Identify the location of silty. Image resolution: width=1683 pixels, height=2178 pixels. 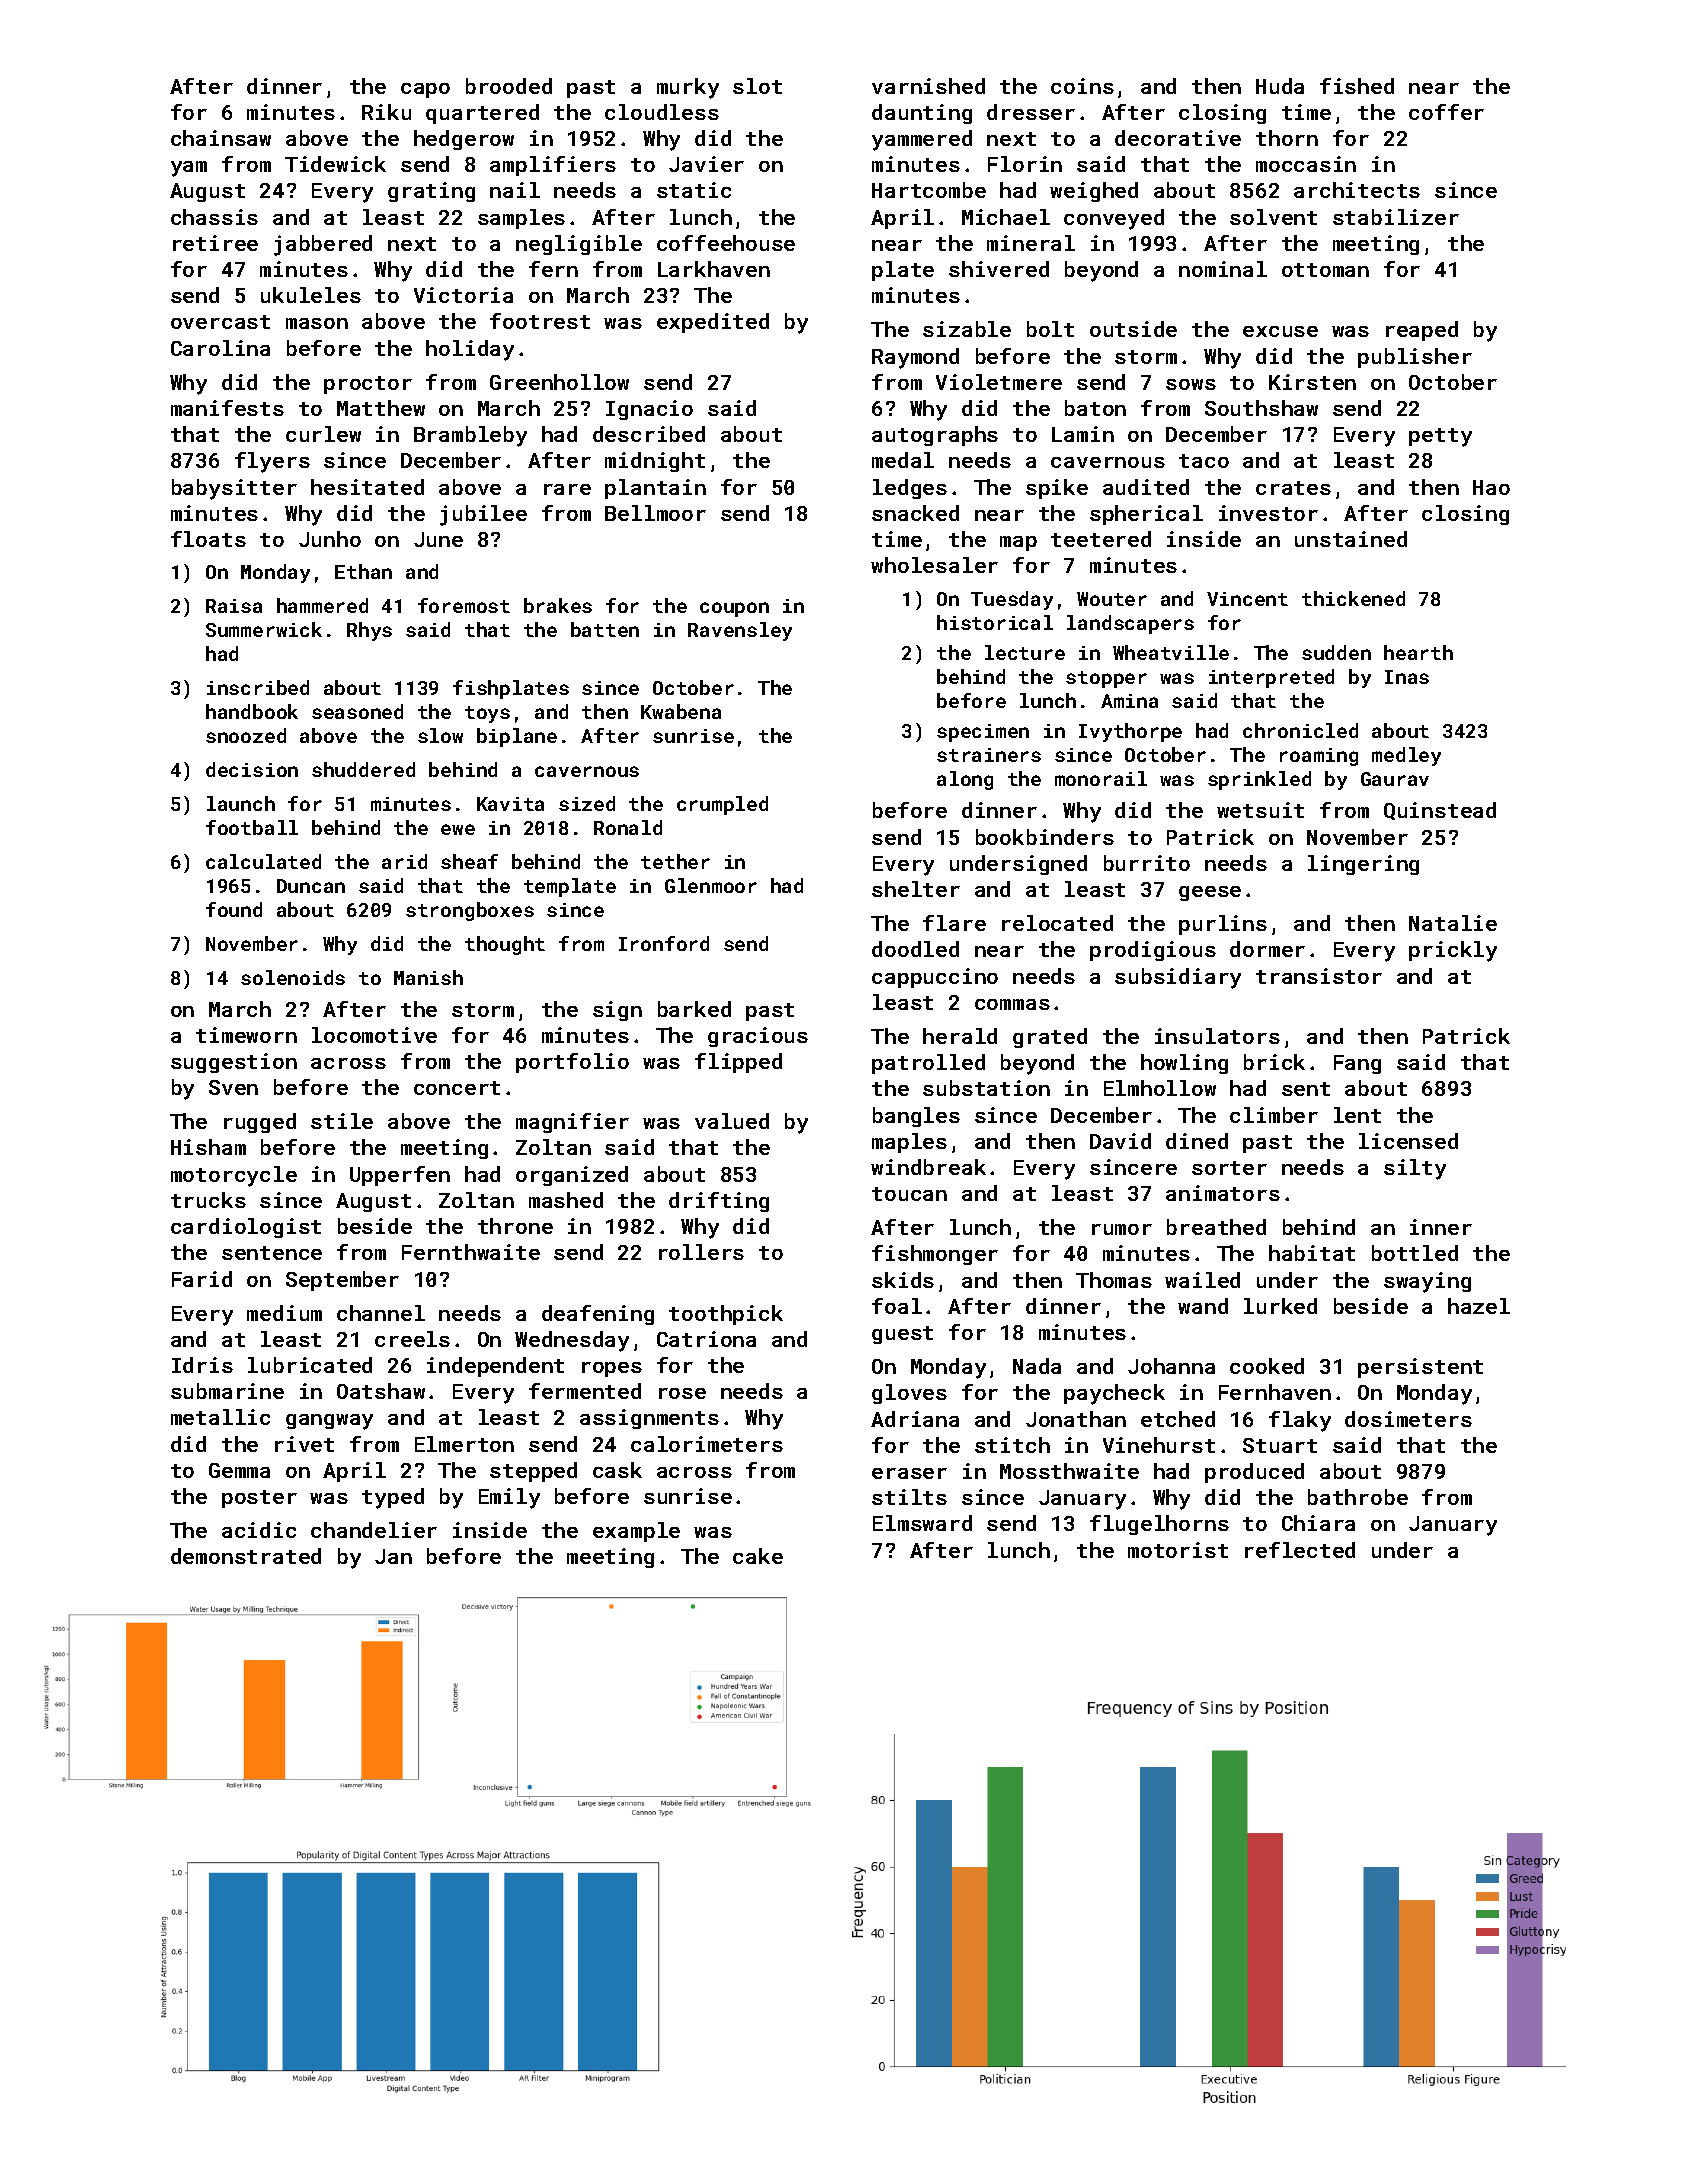
(1415, 1169).
